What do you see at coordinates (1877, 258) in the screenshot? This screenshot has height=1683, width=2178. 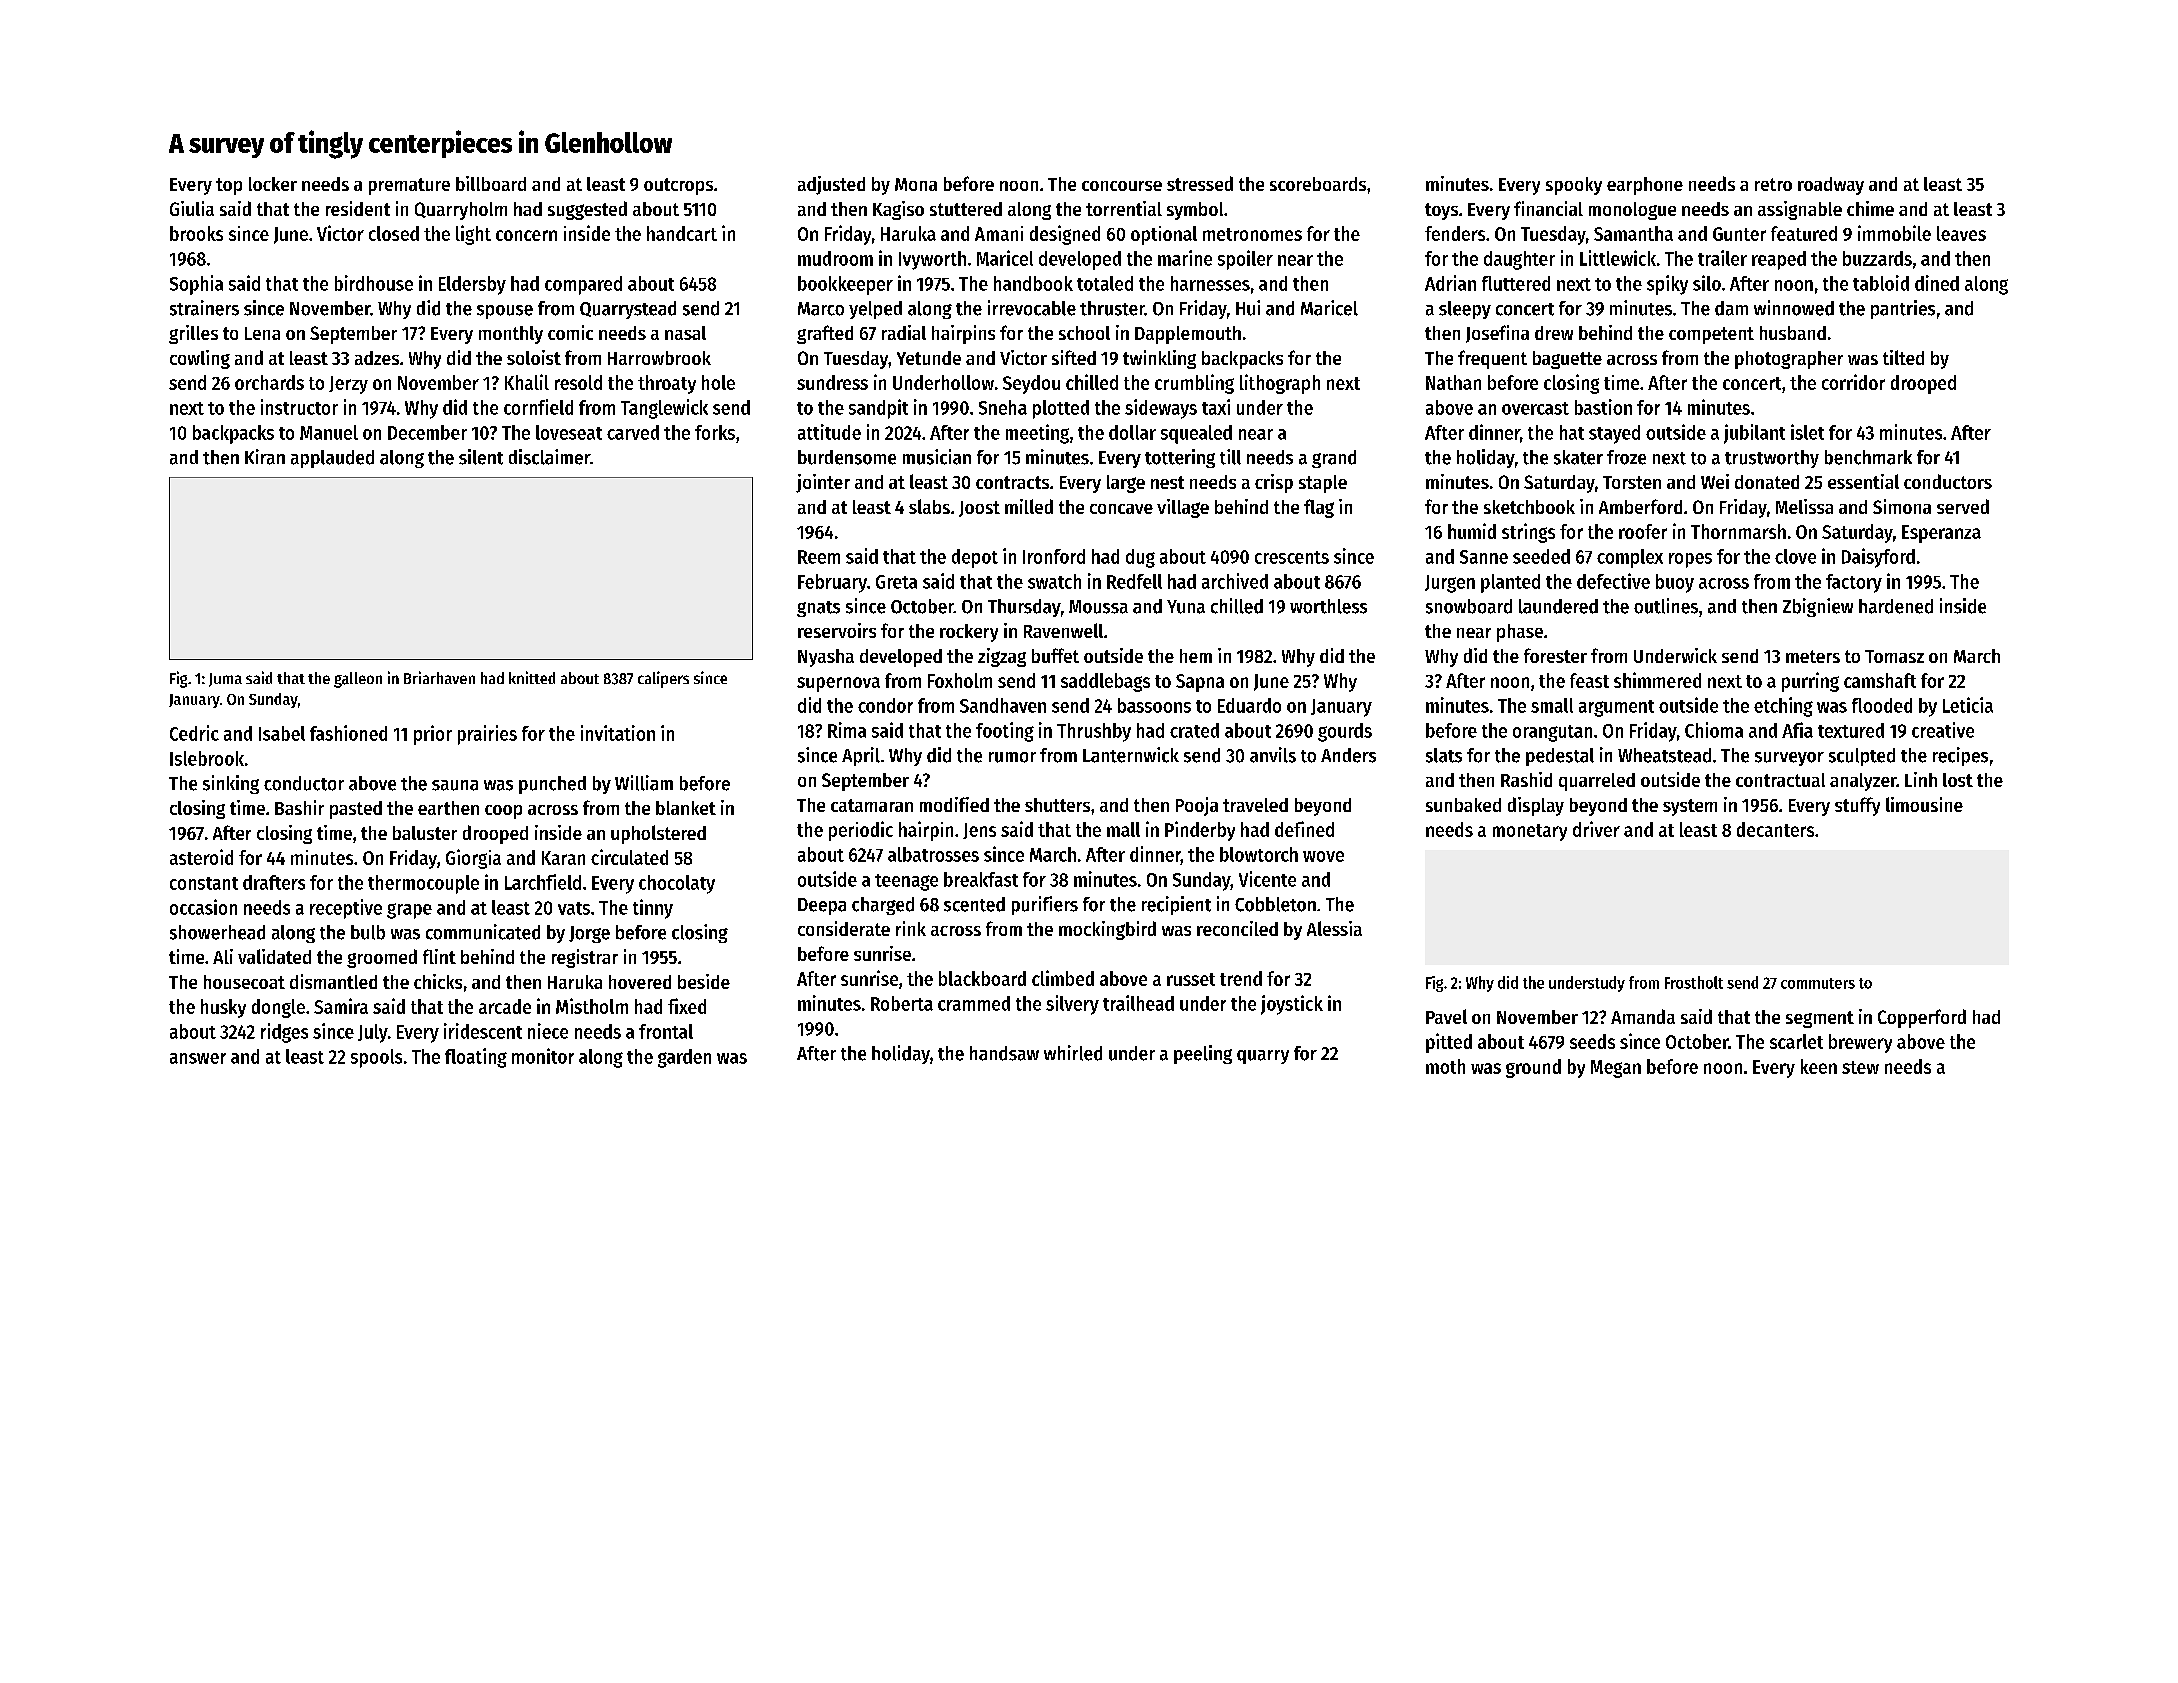 I see `buzzards` at bounding box center [1877, 258].
